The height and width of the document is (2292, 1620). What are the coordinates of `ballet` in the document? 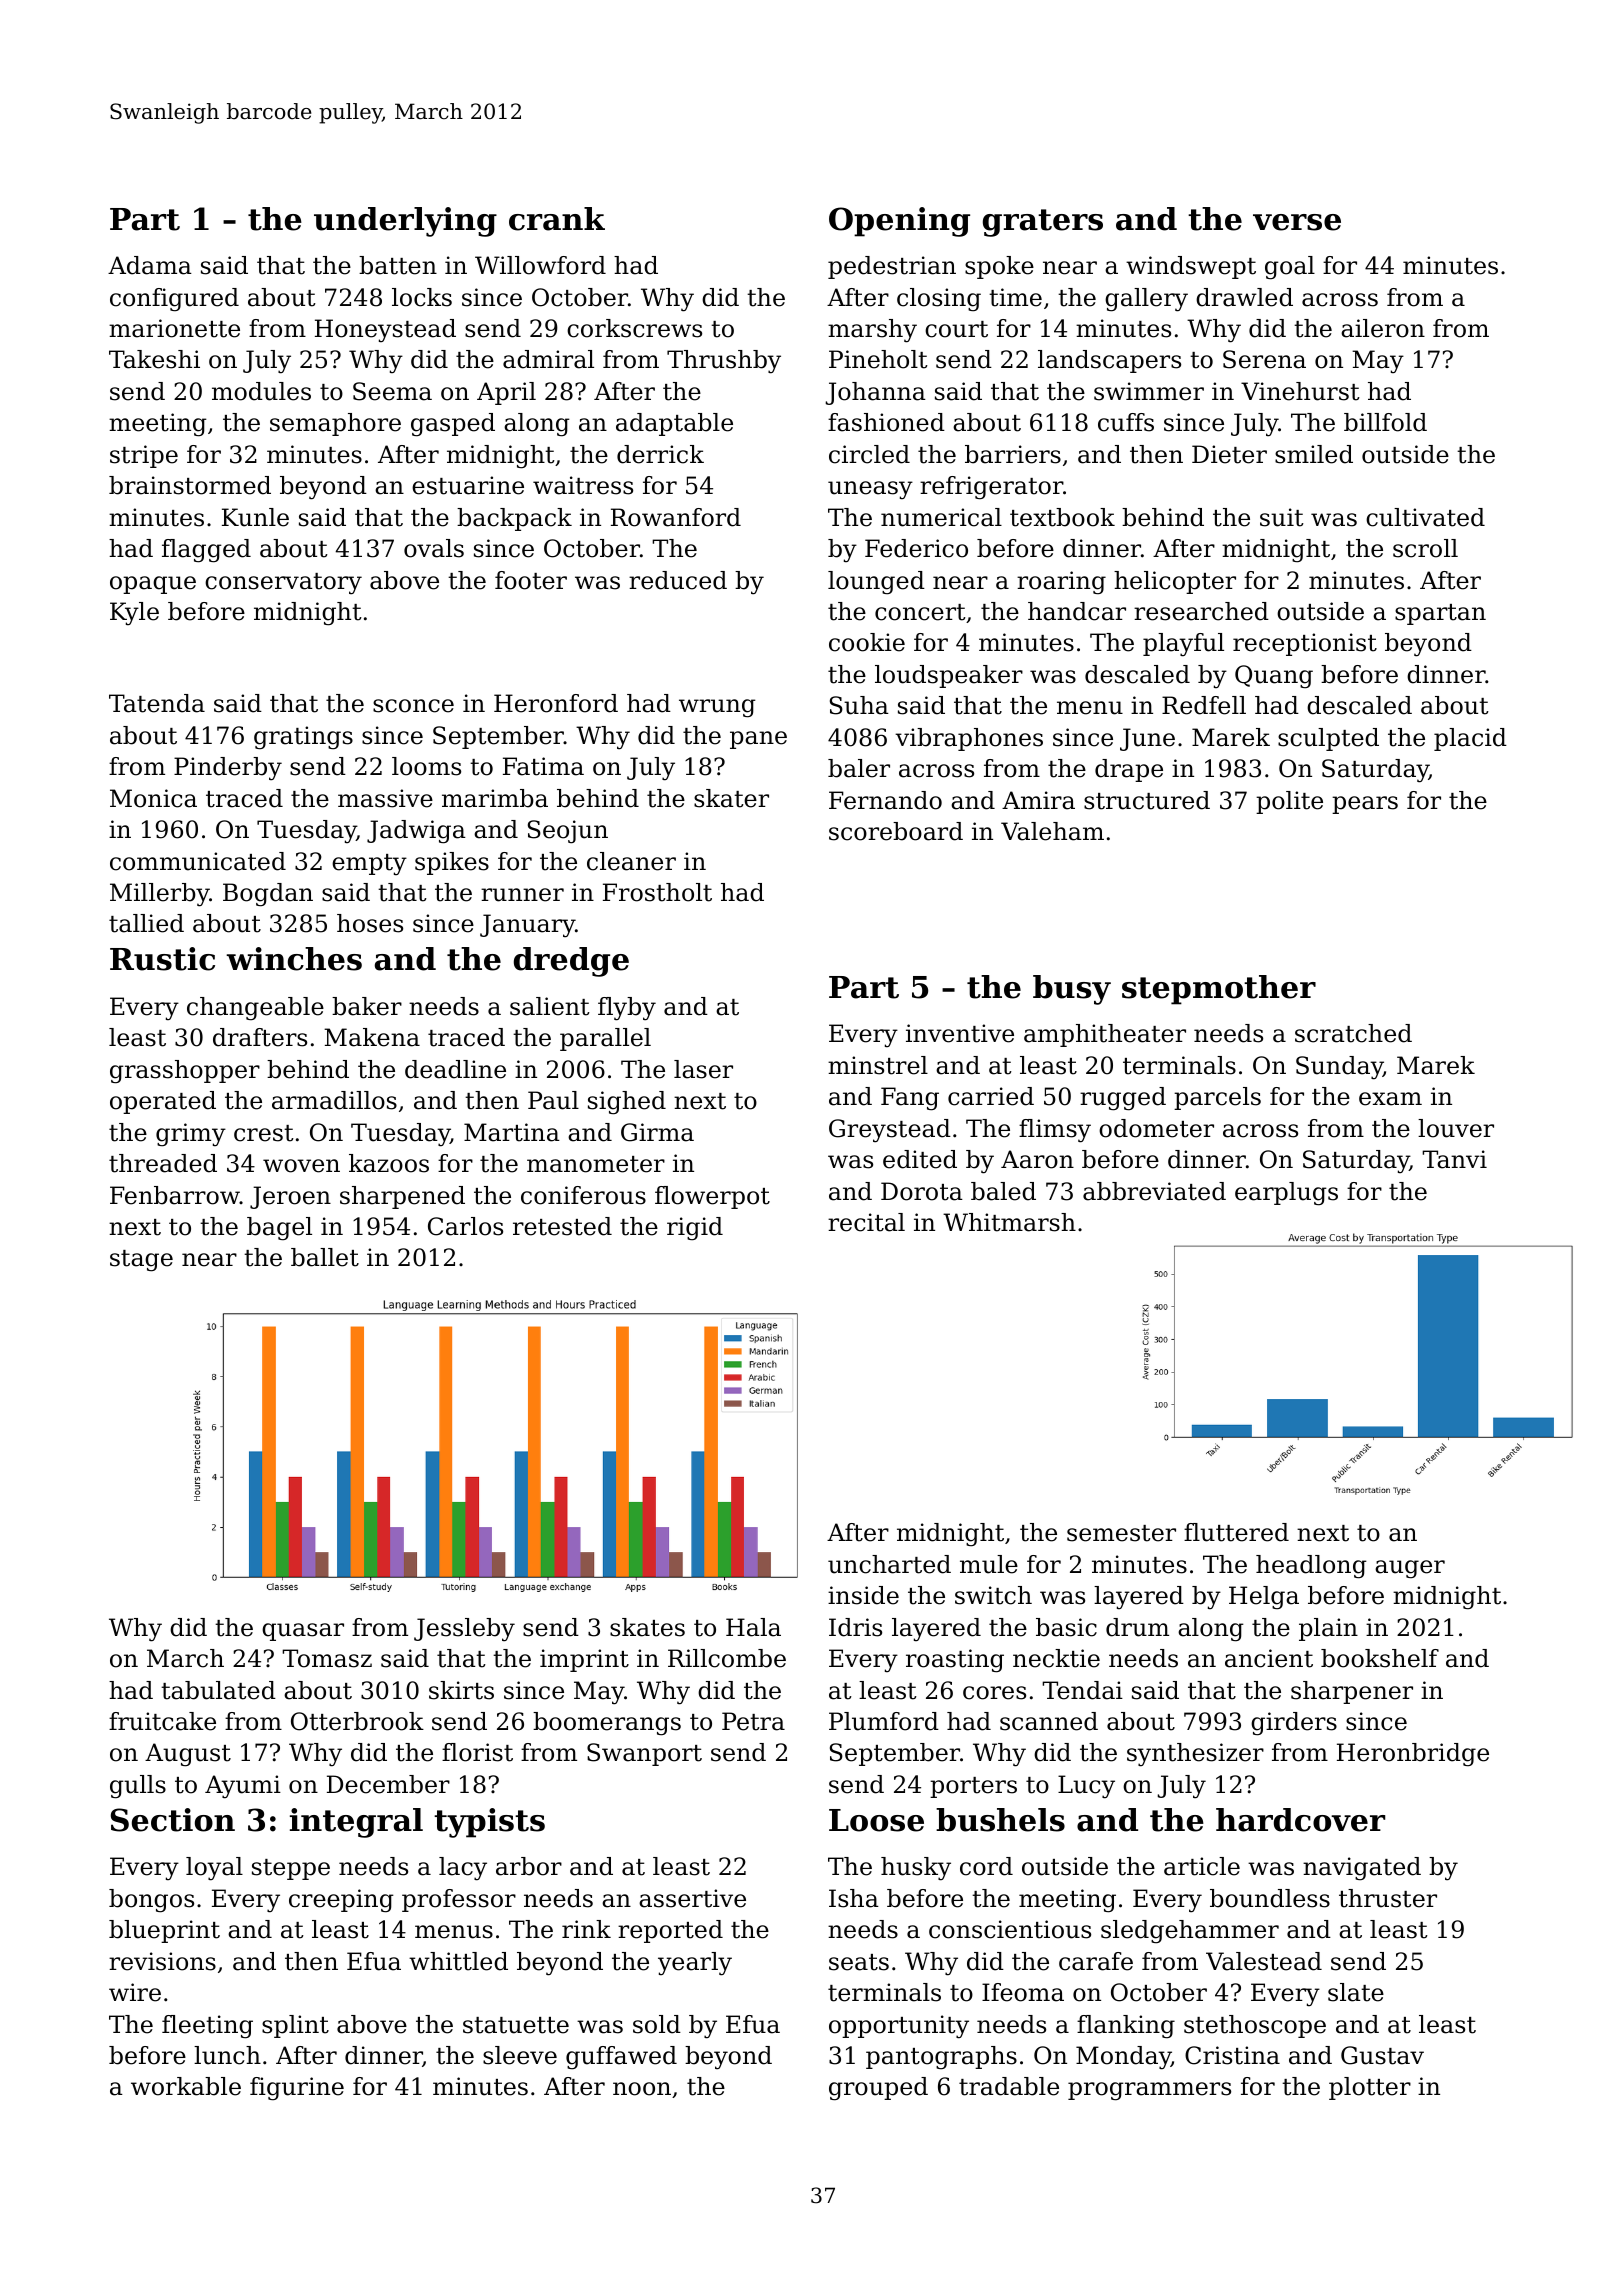 It's located at (325, 1257).
